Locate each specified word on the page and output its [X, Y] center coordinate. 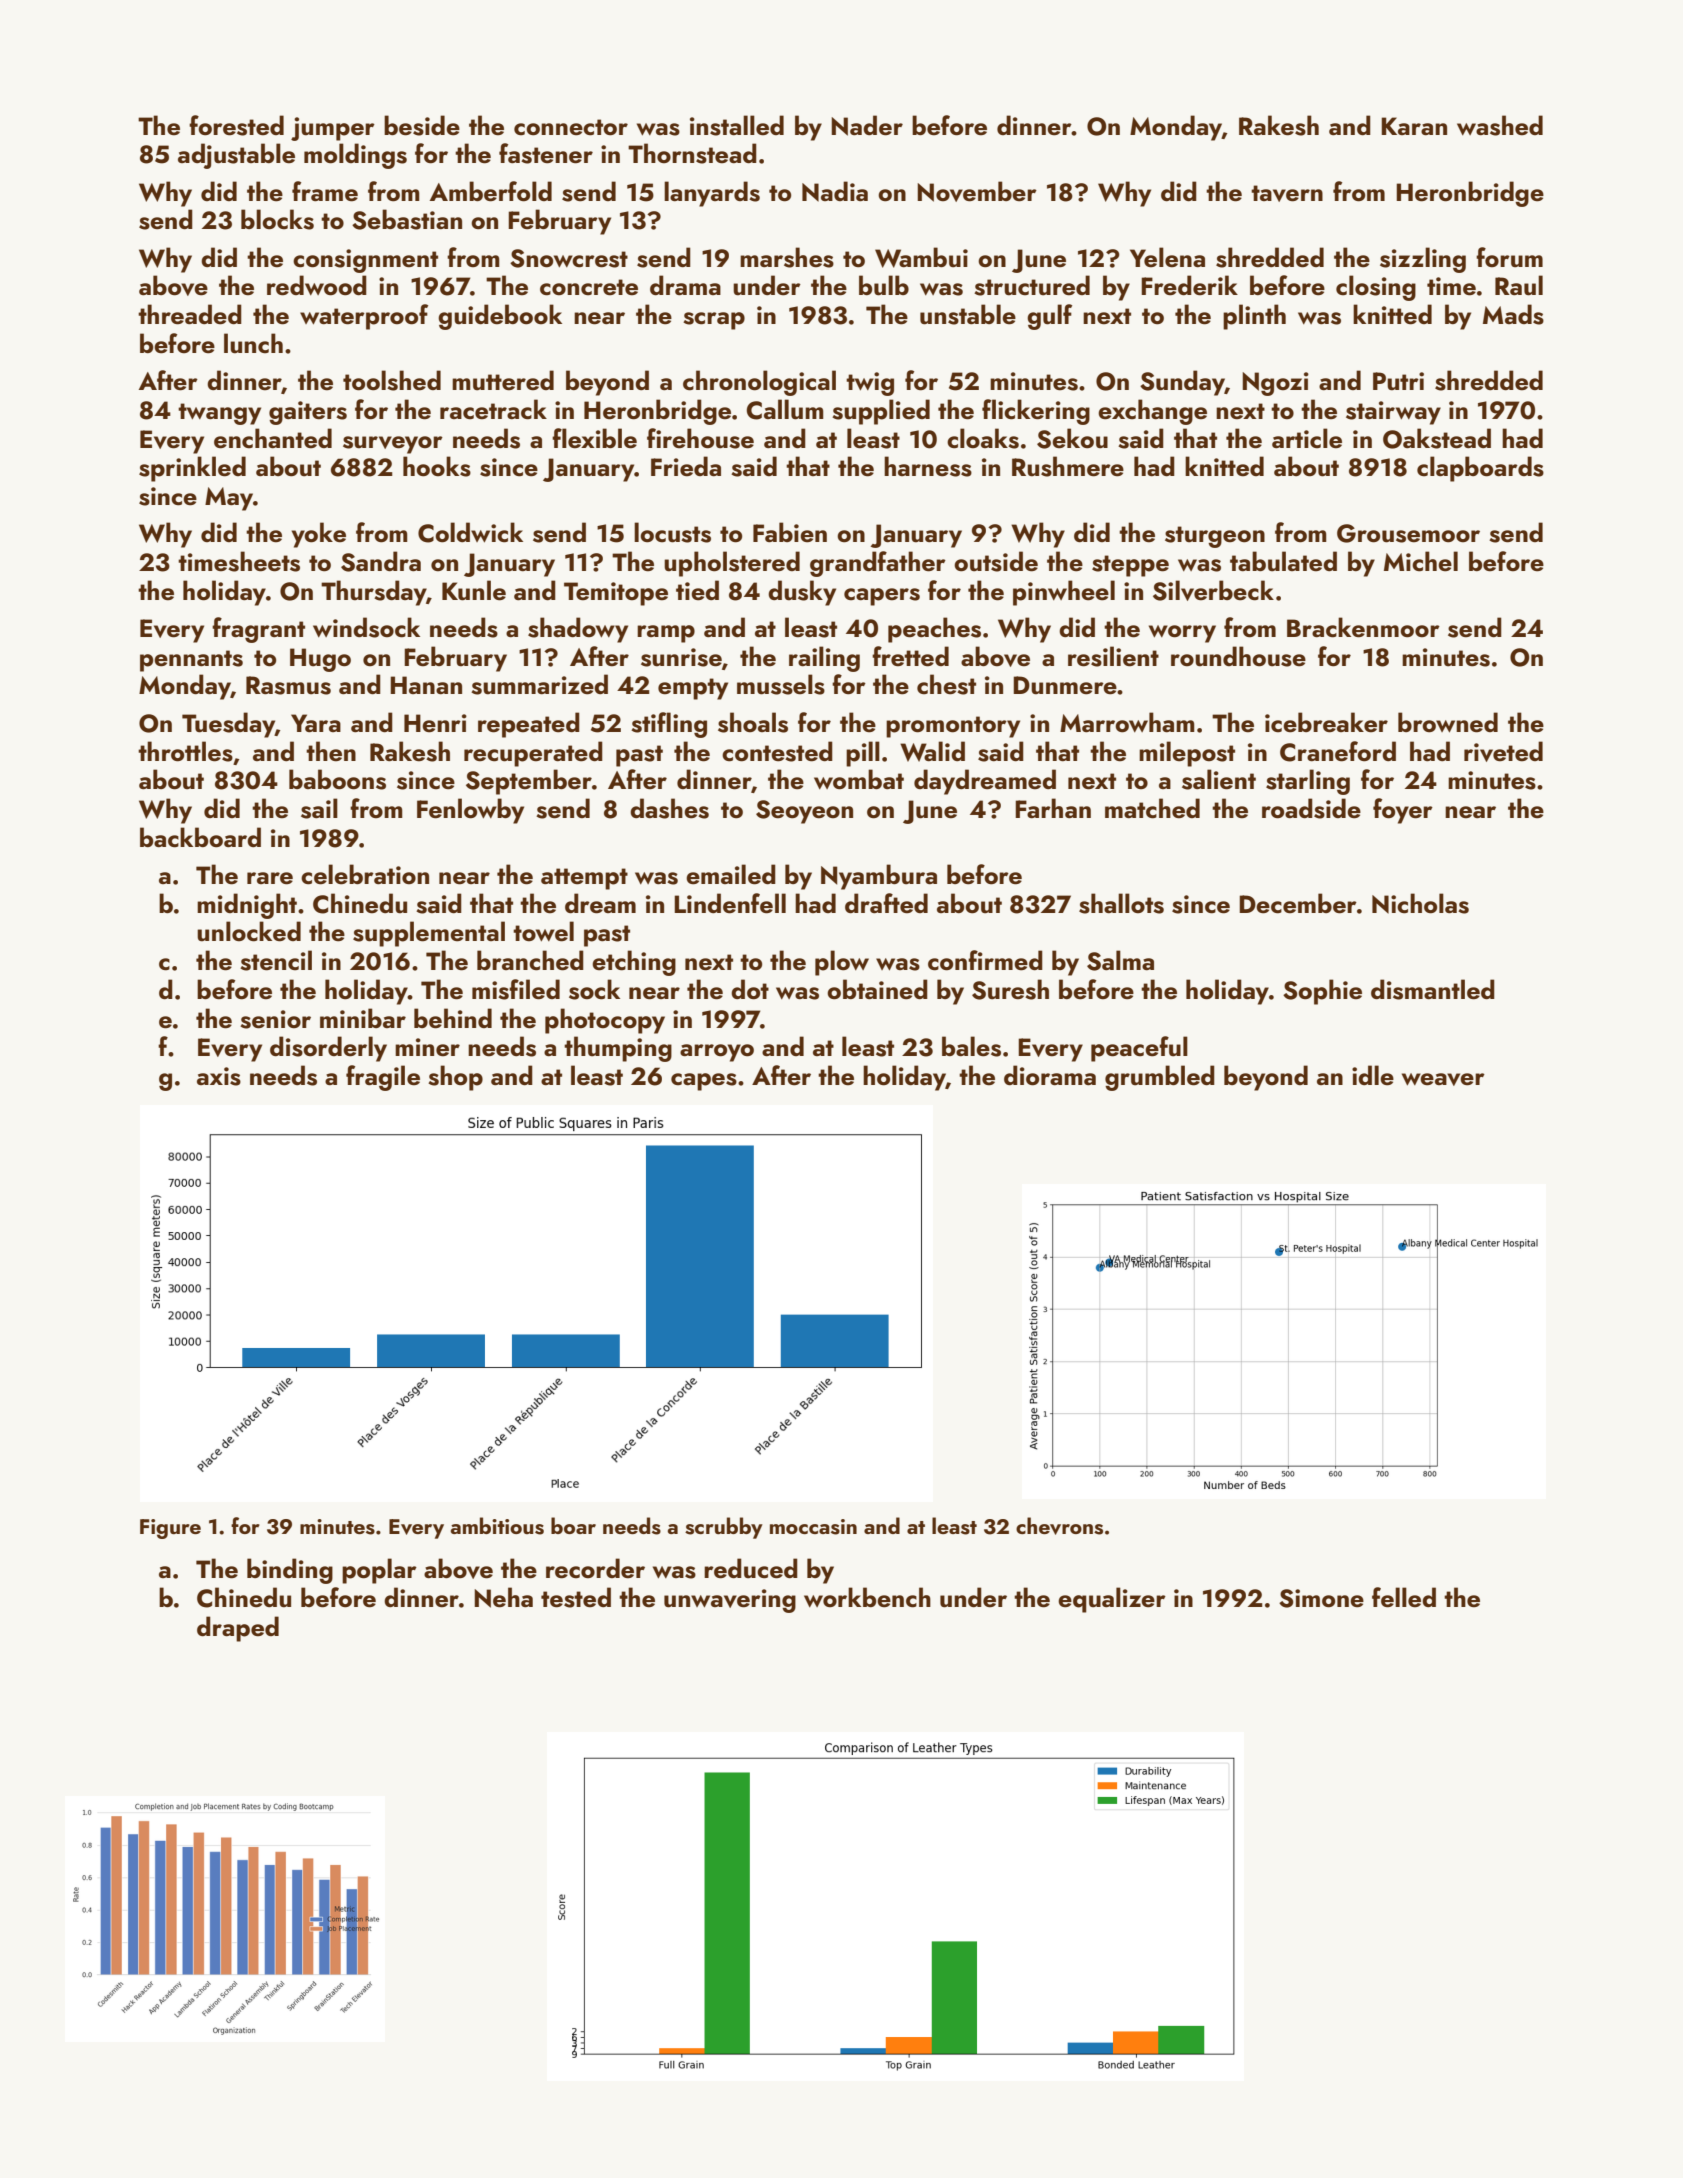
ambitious [497, 1526]
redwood [317, 285]
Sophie [1322, 992]
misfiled [516, 989]
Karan [1414, 126]
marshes [787, 257]
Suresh [1010, 989]
